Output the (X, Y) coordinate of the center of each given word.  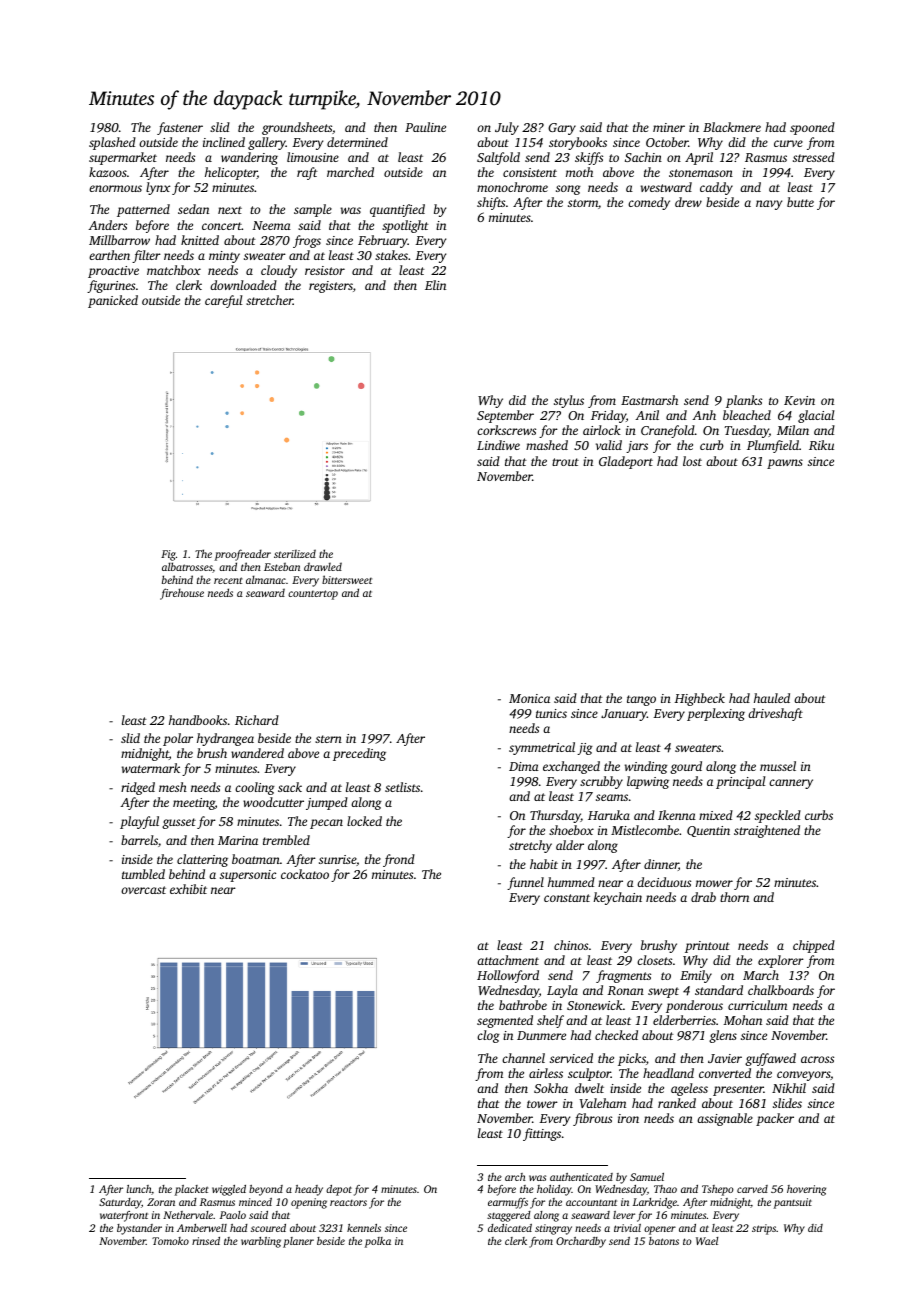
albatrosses (187, 567)
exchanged (571, 767)
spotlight (405, 226)
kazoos (108, 172)
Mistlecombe (645, 830)
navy (769, 205)
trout (565, 462)
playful (139, 822)
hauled (772, 698)
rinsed (206, 1241)
